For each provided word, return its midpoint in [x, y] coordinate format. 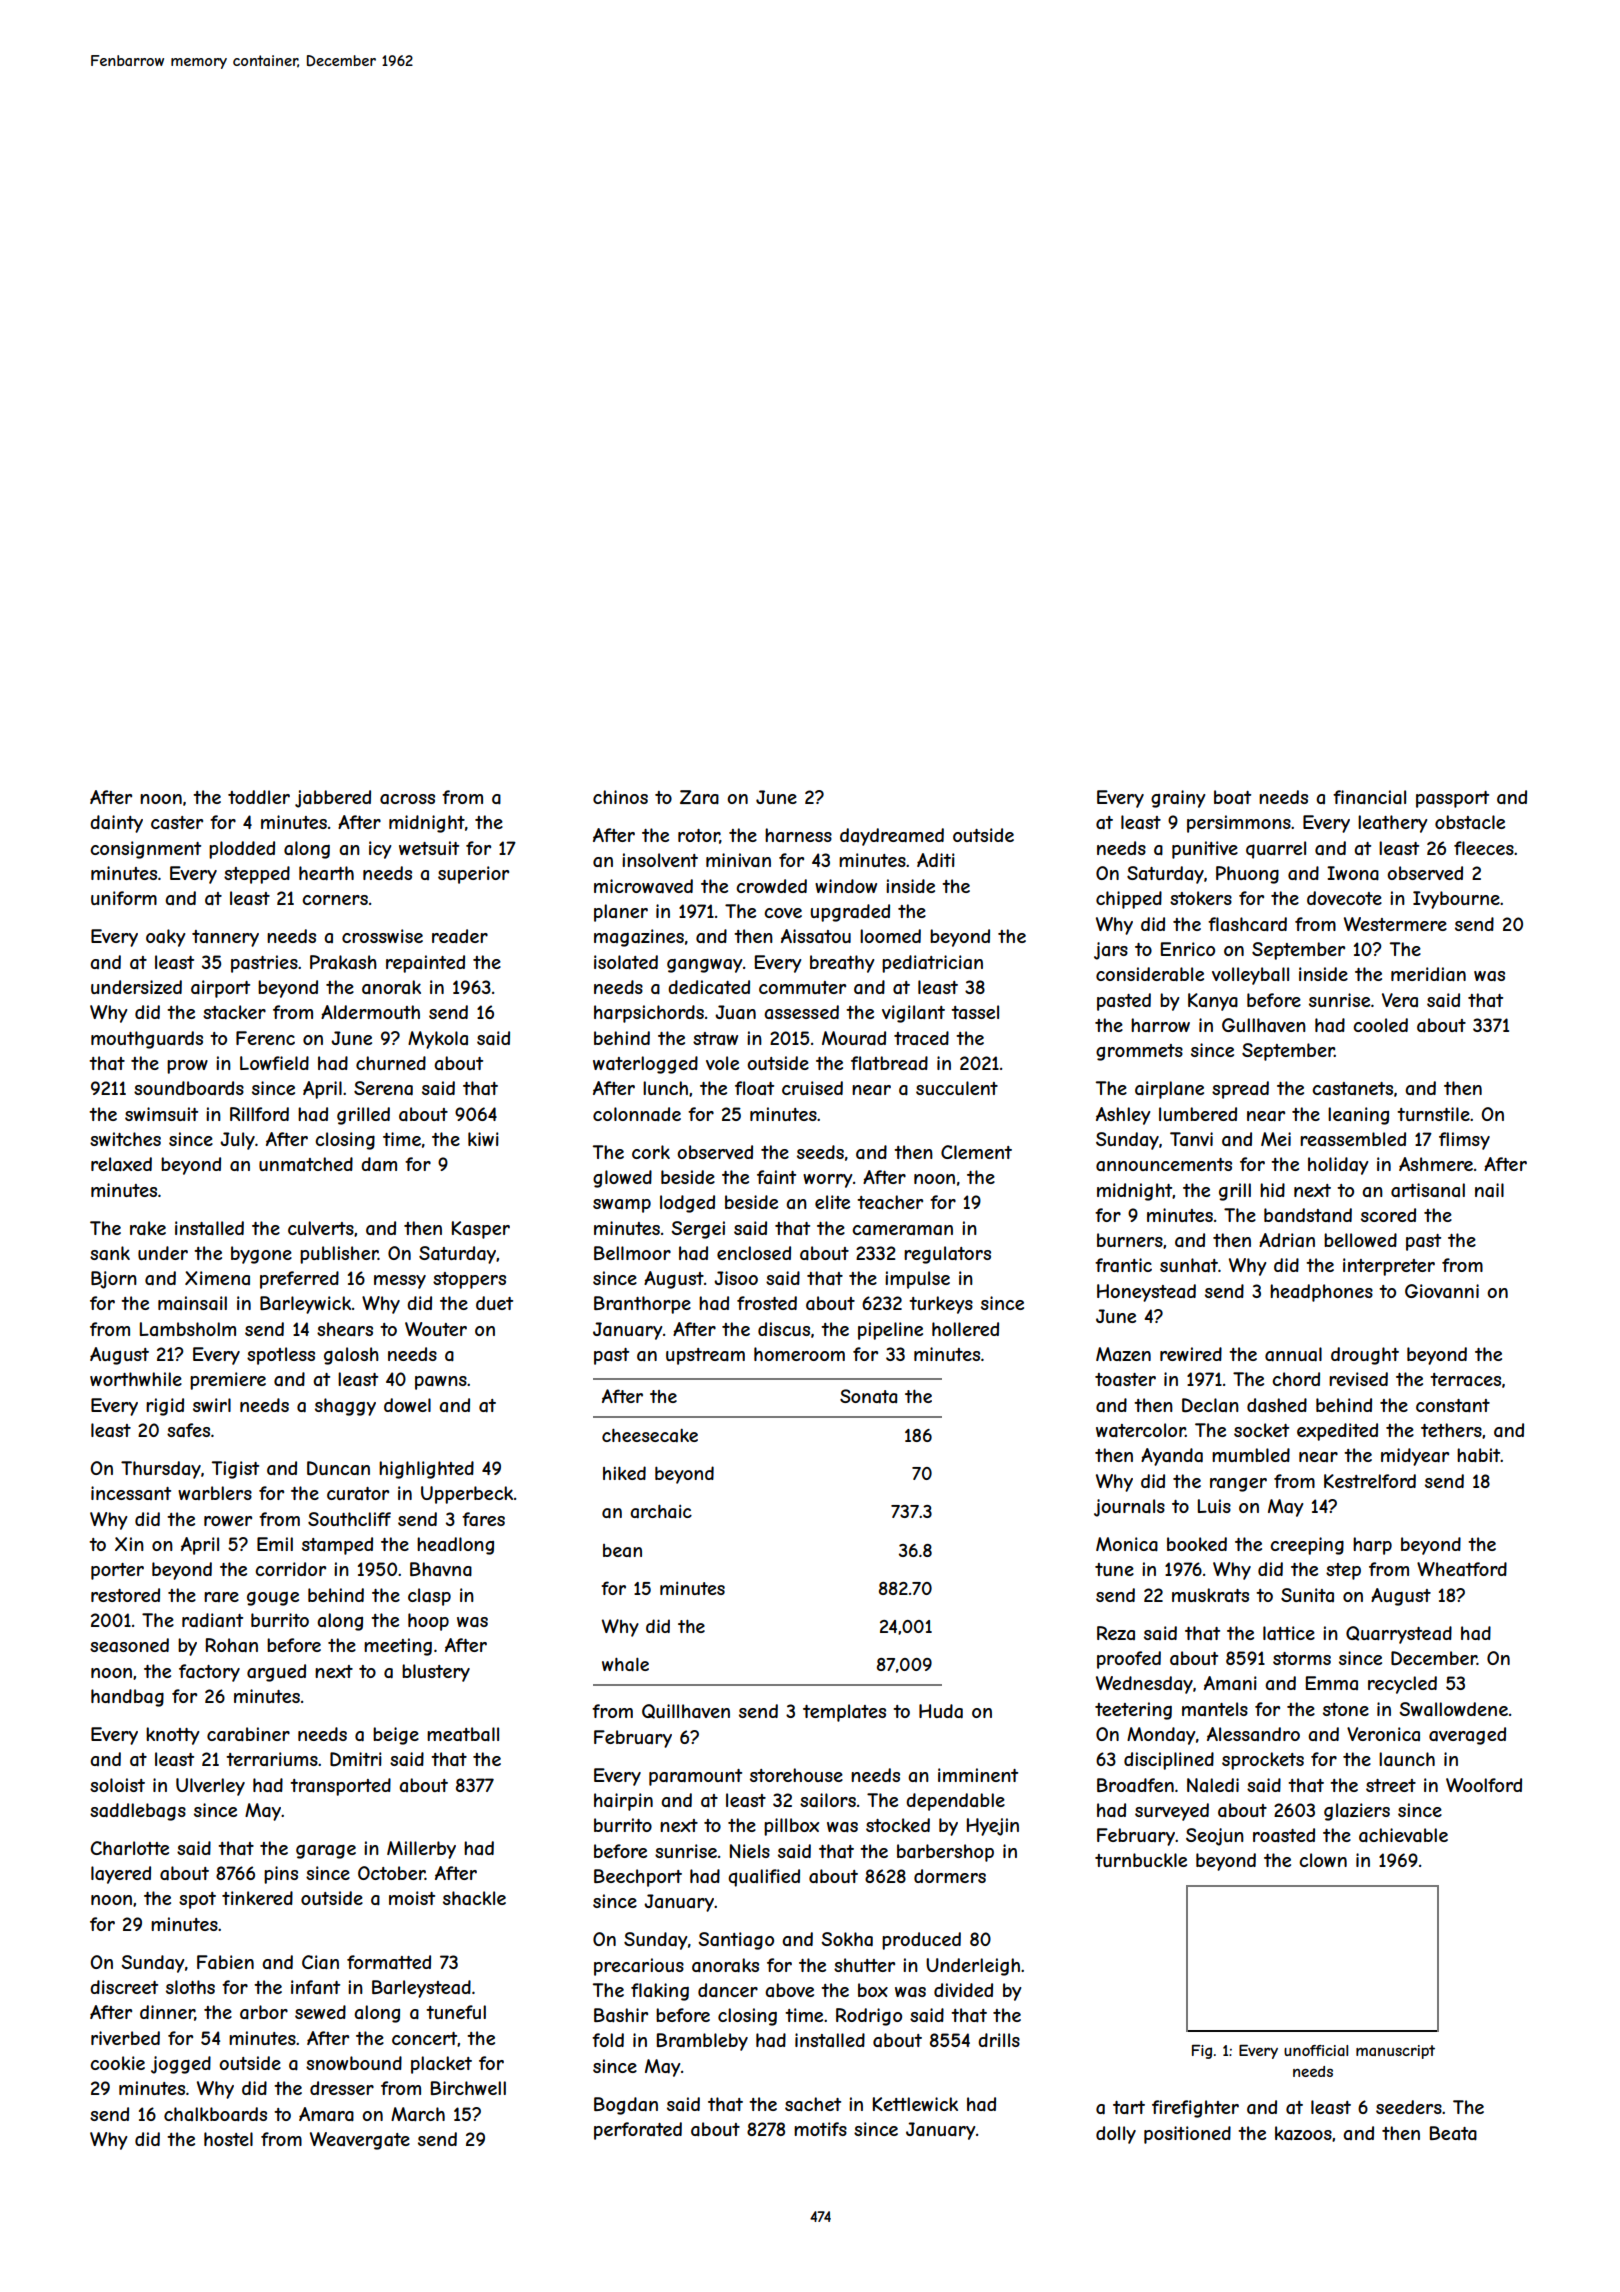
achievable [1403, 1835]
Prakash [343, 962]
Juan [735, 1012]
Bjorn [114, 1280]
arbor [264, 2012]
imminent [978, 1775]
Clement [976, 1152]
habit [1478, 1455]
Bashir [621, 2015]
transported [340, 1787]
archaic [661, 1511]
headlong [455, 1546]
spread [1240, 1090]
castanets [1352, 1089]
